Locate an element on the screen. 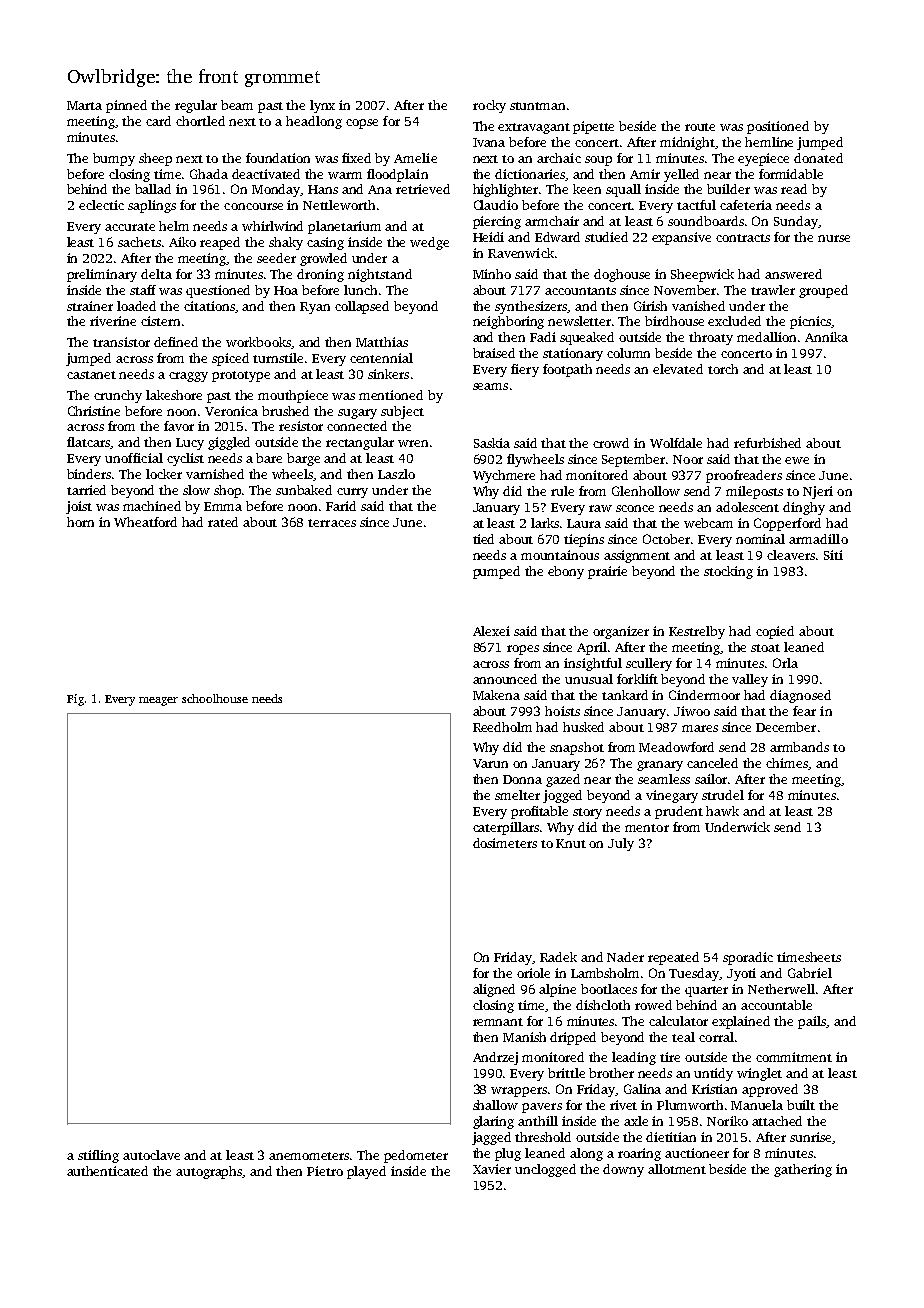 Image resolution: width=924 pixels, height=1308 pixels. collapsed is located at coordinates (362, 307).
